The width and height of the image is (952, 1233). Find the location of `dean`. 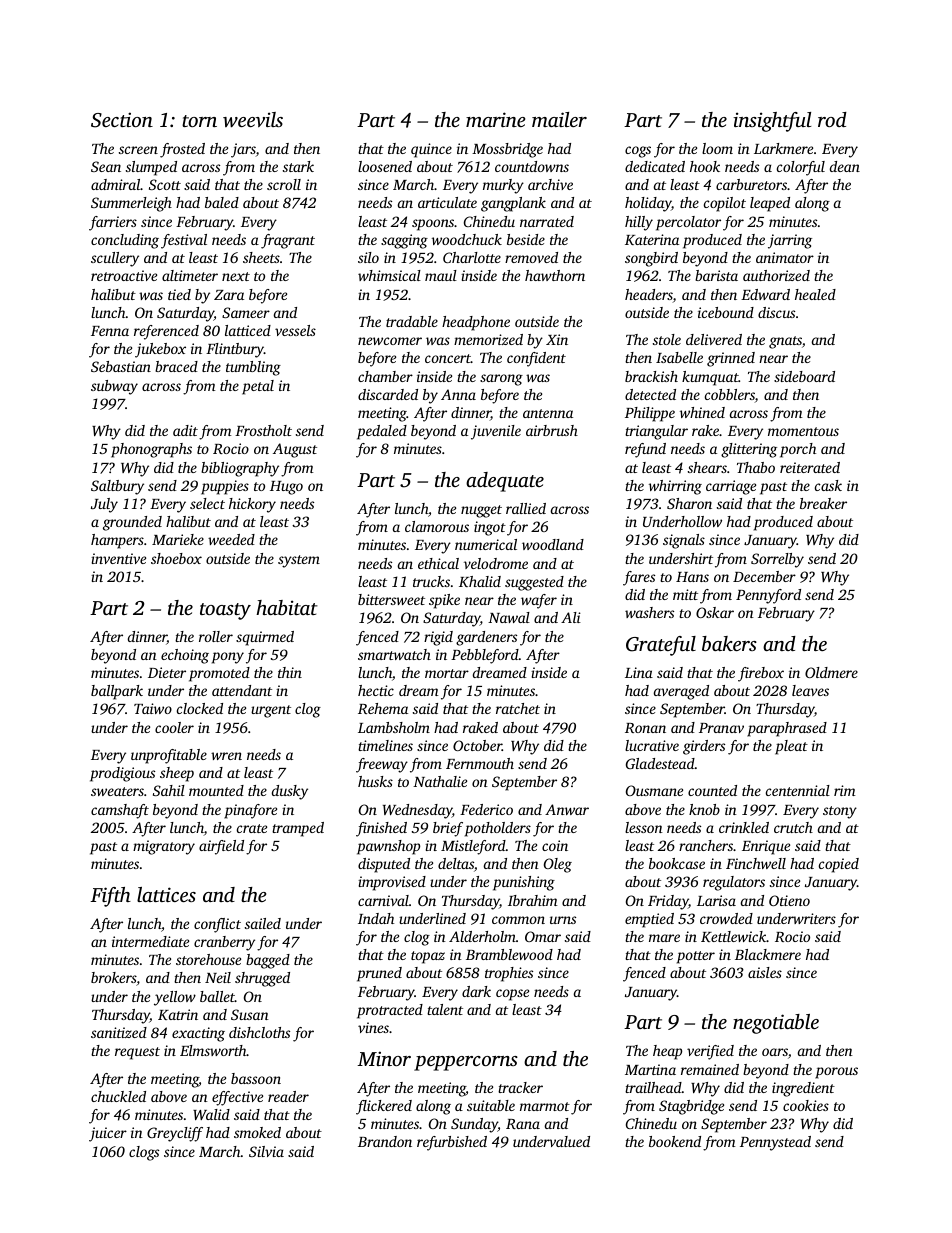

dean is located at coordinates (845, 166).
